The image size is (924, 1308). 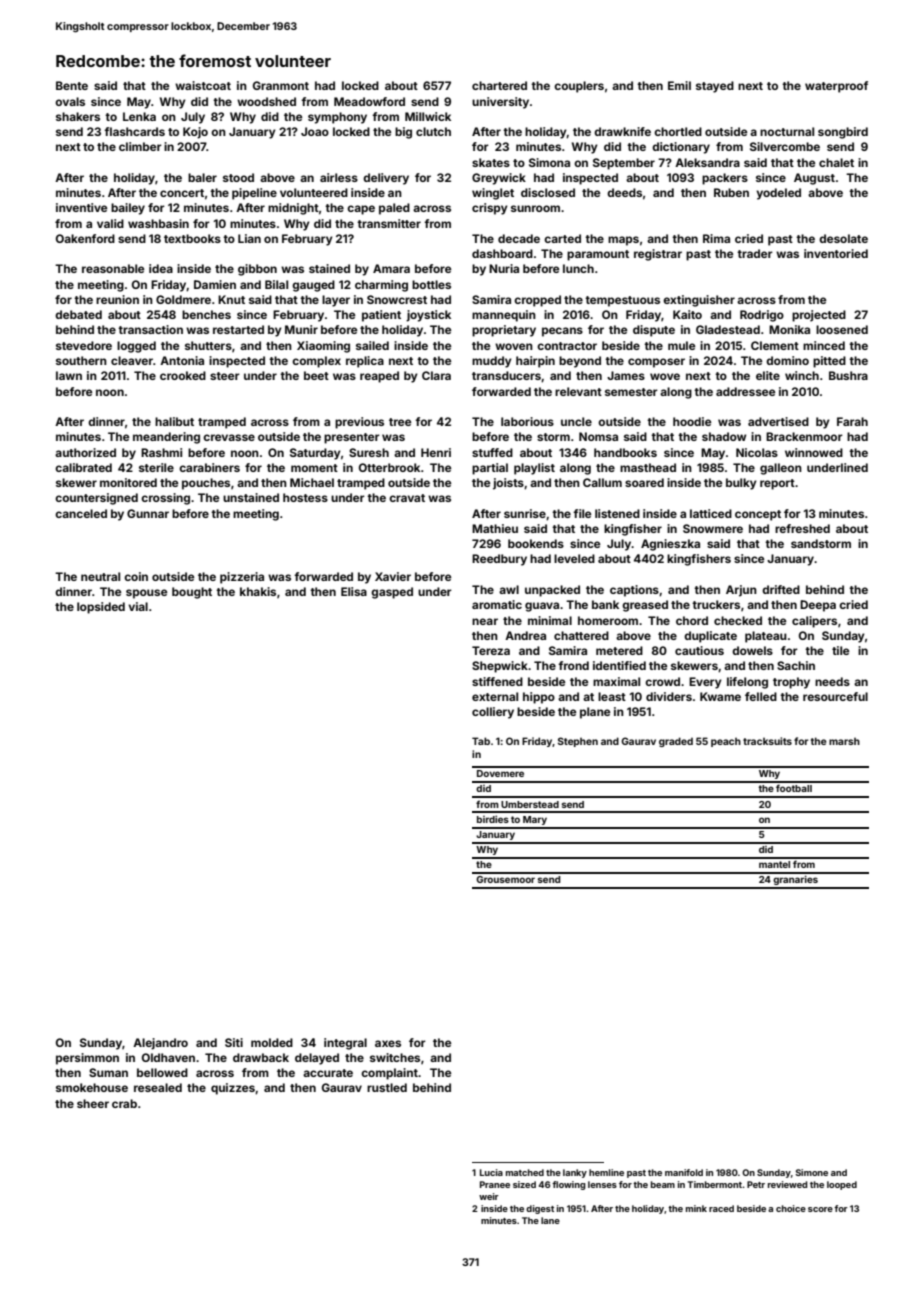 What do you see at coordinates (93, 1103) in the screenshot?
I see `sheer` at bounding box center [93, 1103].
